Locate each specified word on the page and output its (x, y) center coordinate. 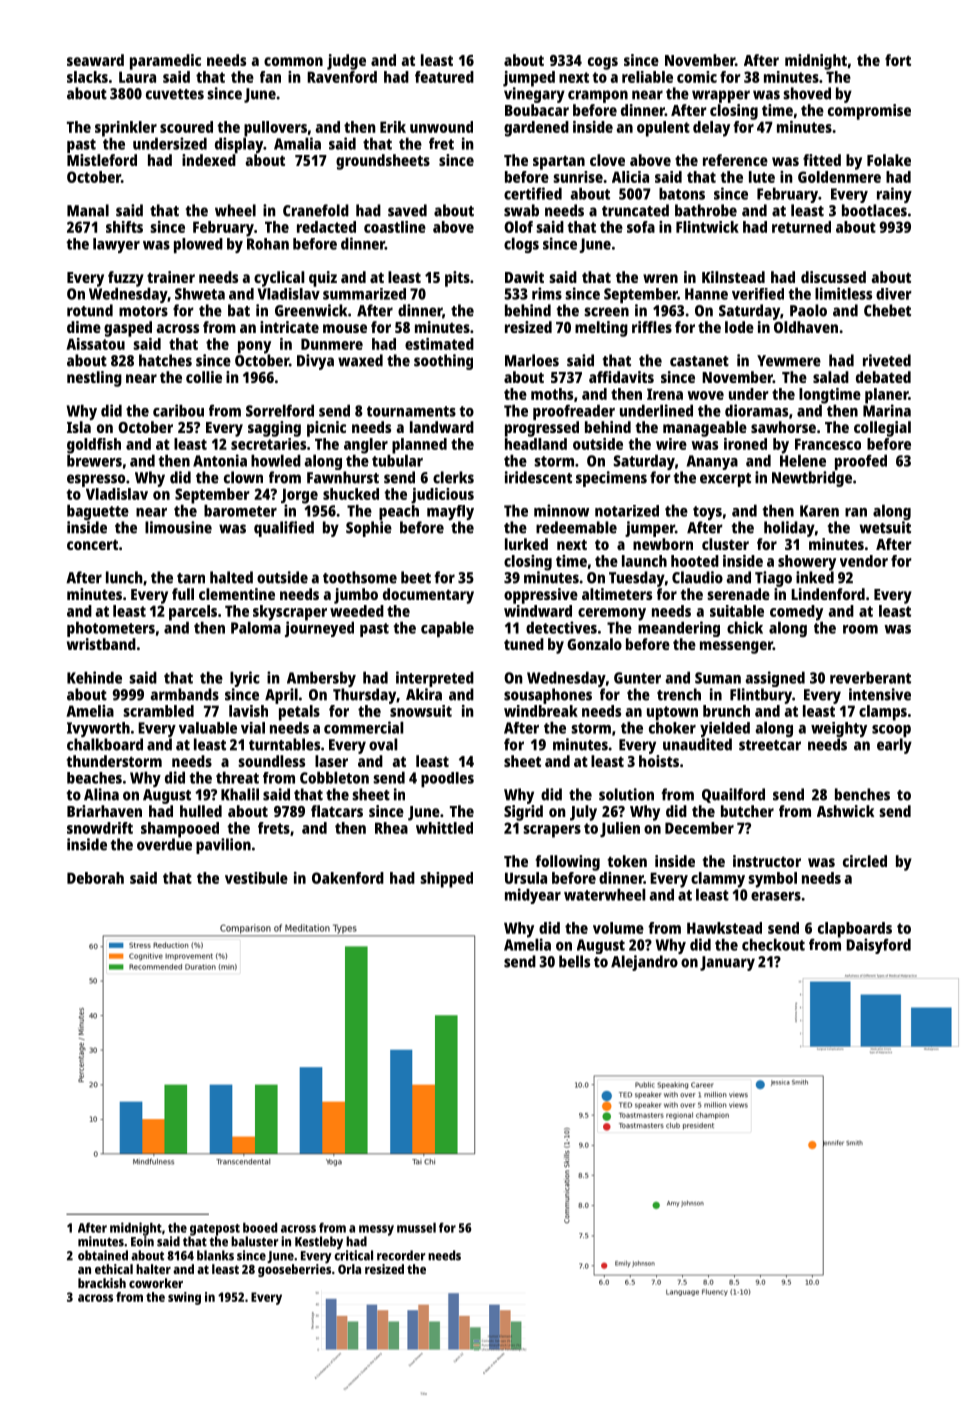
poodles (447, 779)
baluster (254, 1241)
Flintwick (707, 227)
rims (547, 293)
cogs (603, 63)
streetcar (770, 745)
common (293, 61)
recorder (401, 1255)
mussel (416, 1227)
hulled (201, 811)
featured (444, 77)
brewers (94, 460)
